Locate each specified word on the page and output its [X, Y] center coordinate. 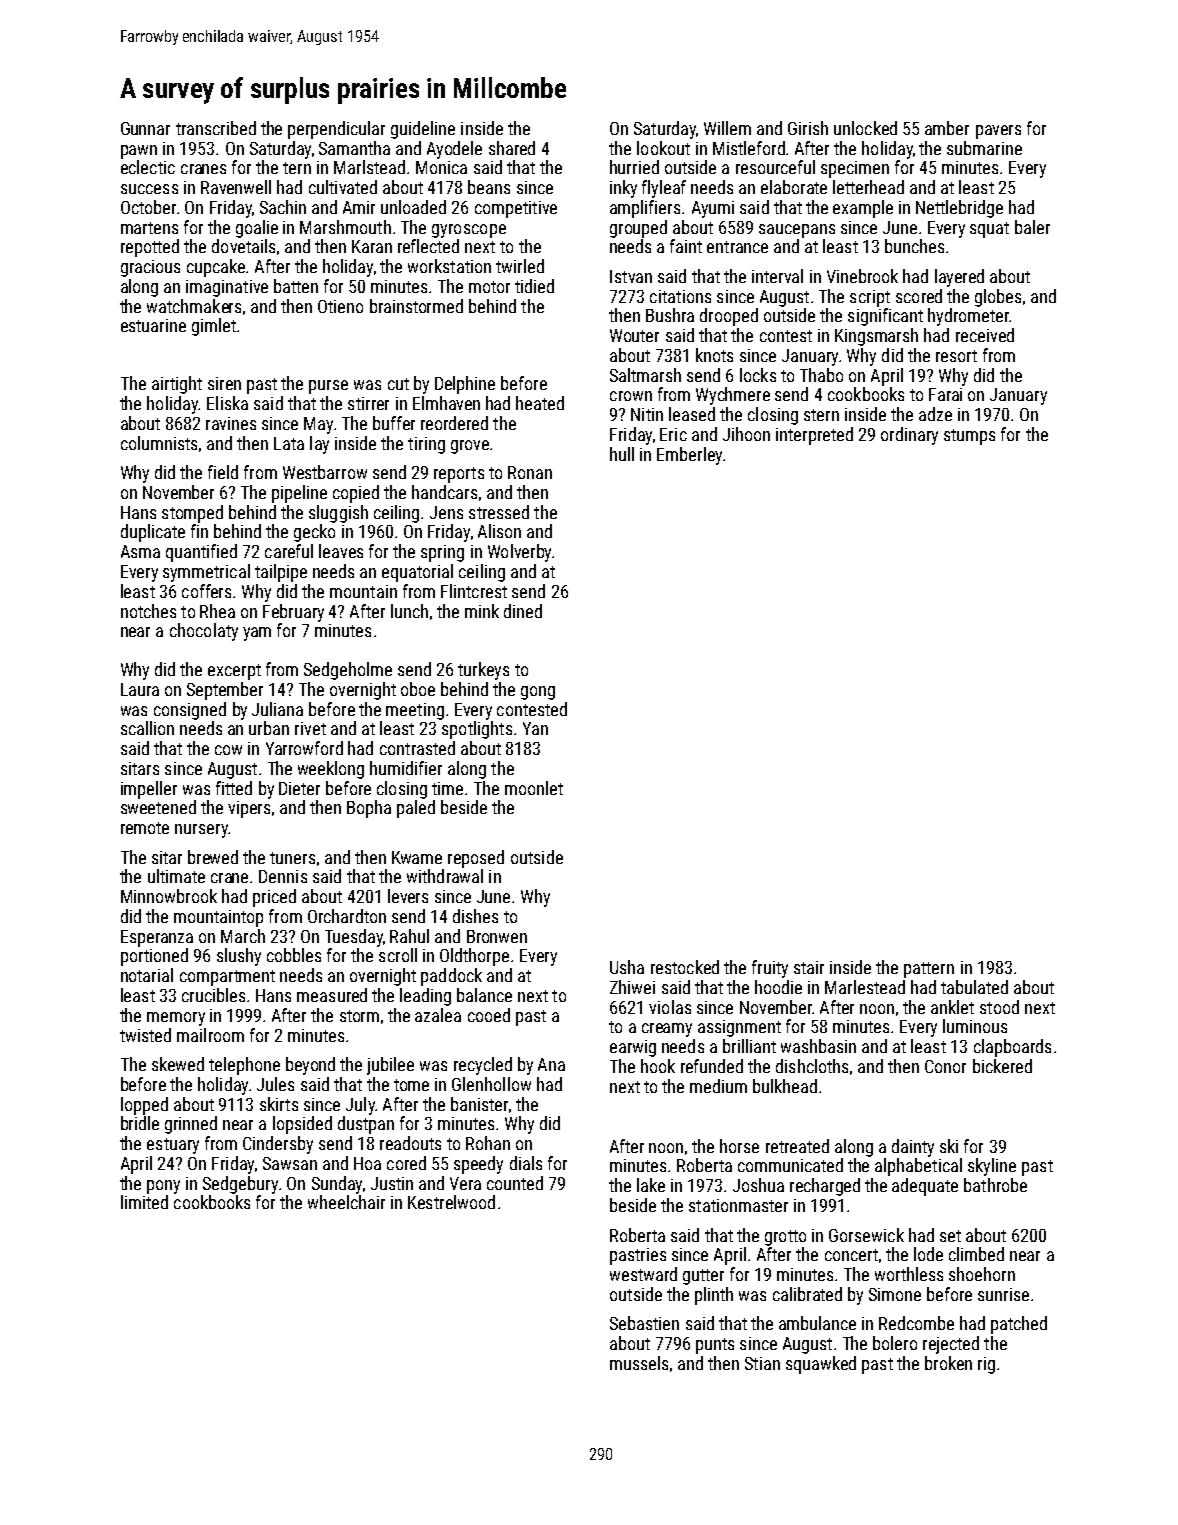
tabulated [974, 987]
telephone [244, 1066]
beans [489, 187]
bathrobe [995, 1185]
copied [356, 494]
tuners [292, 858]
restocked [685, 967]
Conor [945, 1066]
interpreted [814, 436]
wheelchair [346, 1202]
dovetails [243, 246]
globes [998, 298]
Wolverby [519, 553]
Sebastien [644, 1323]
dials [526, 1163]
